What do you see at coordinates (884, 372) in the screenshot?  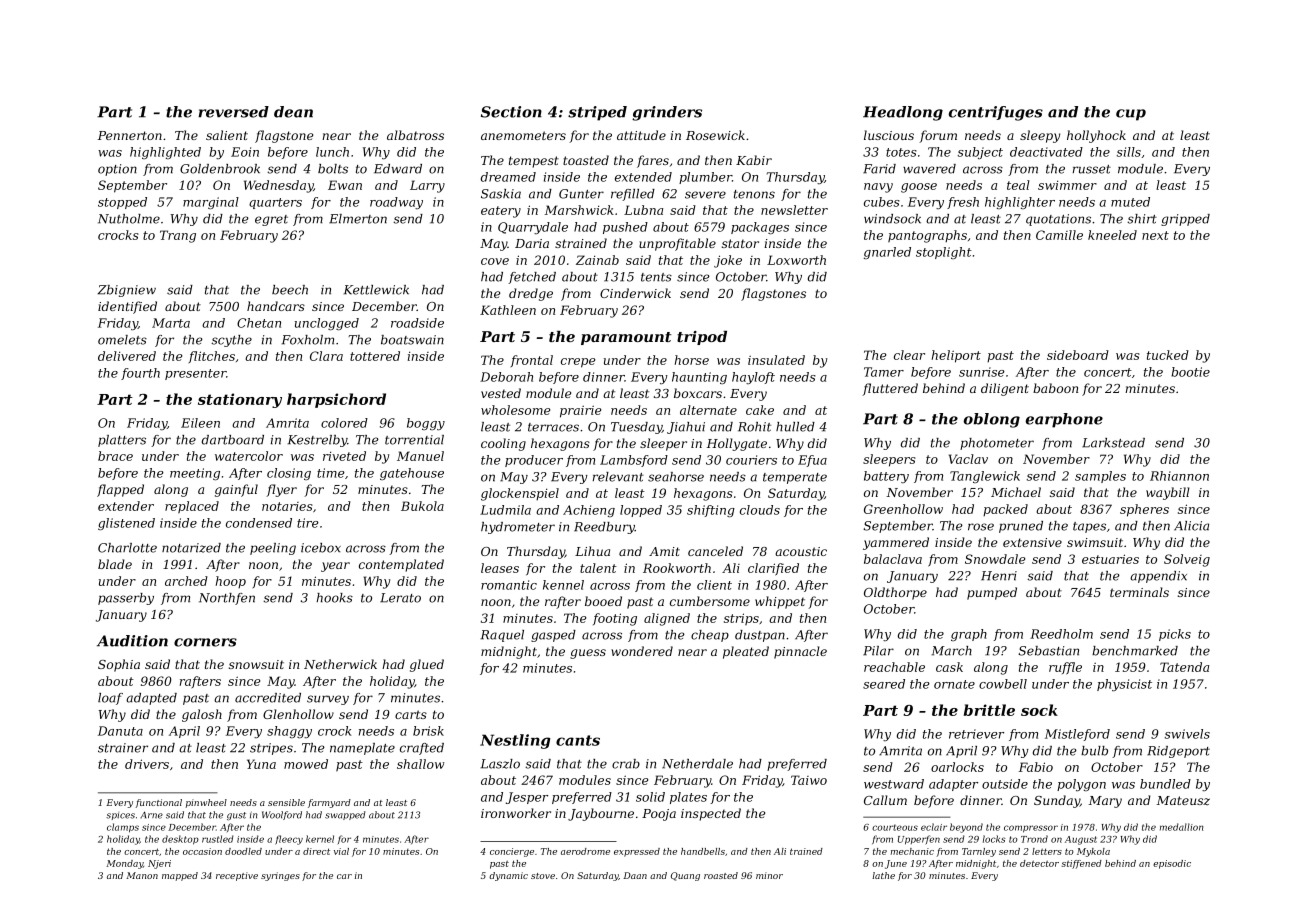 I see `Tamer` at bounding box center [884, 372].
